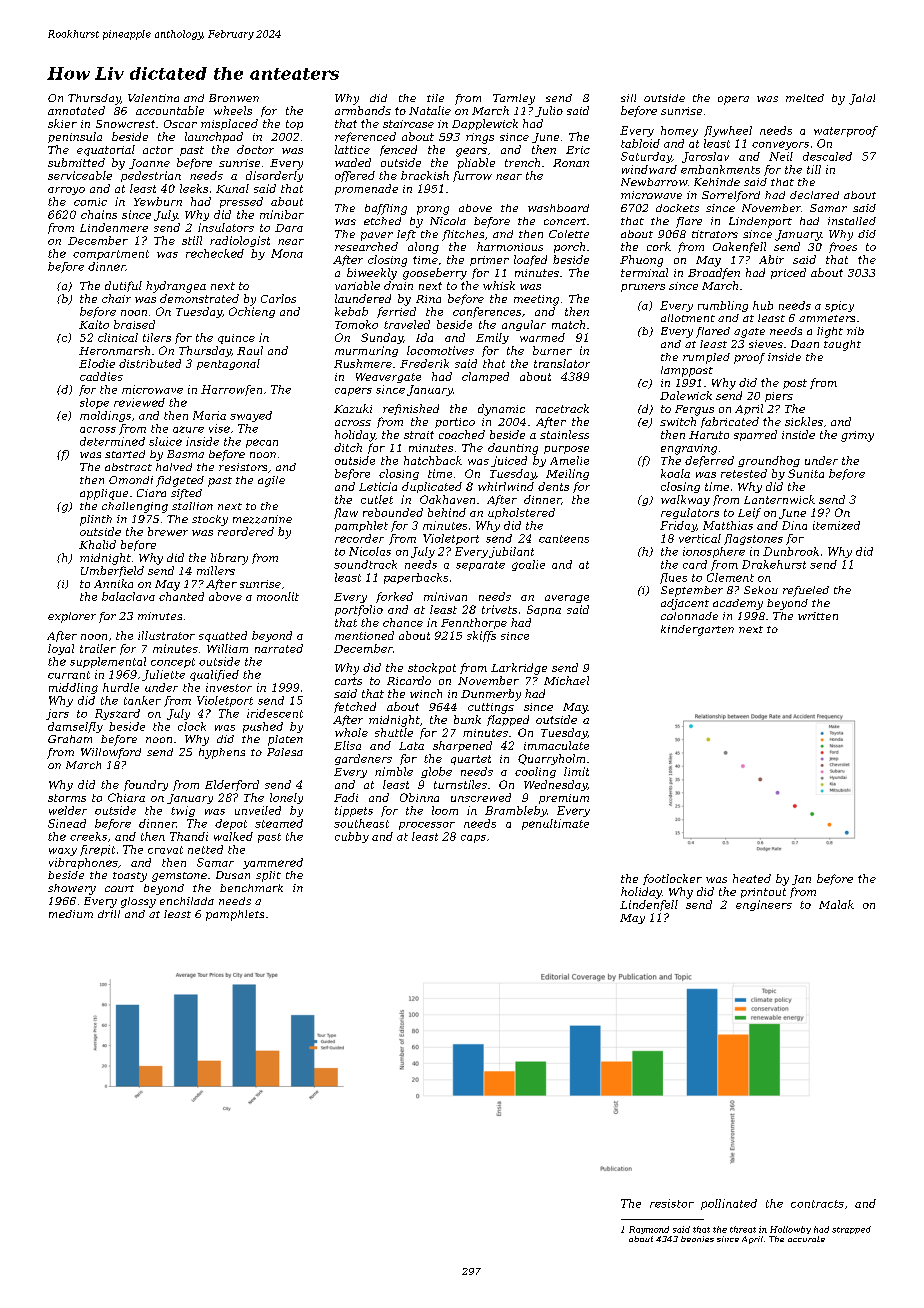 Image resolution: width=924 pixels, height=1308 pixels. Describe the element at coordinates (411, 409) in the page. I see `refinished` at that location.
